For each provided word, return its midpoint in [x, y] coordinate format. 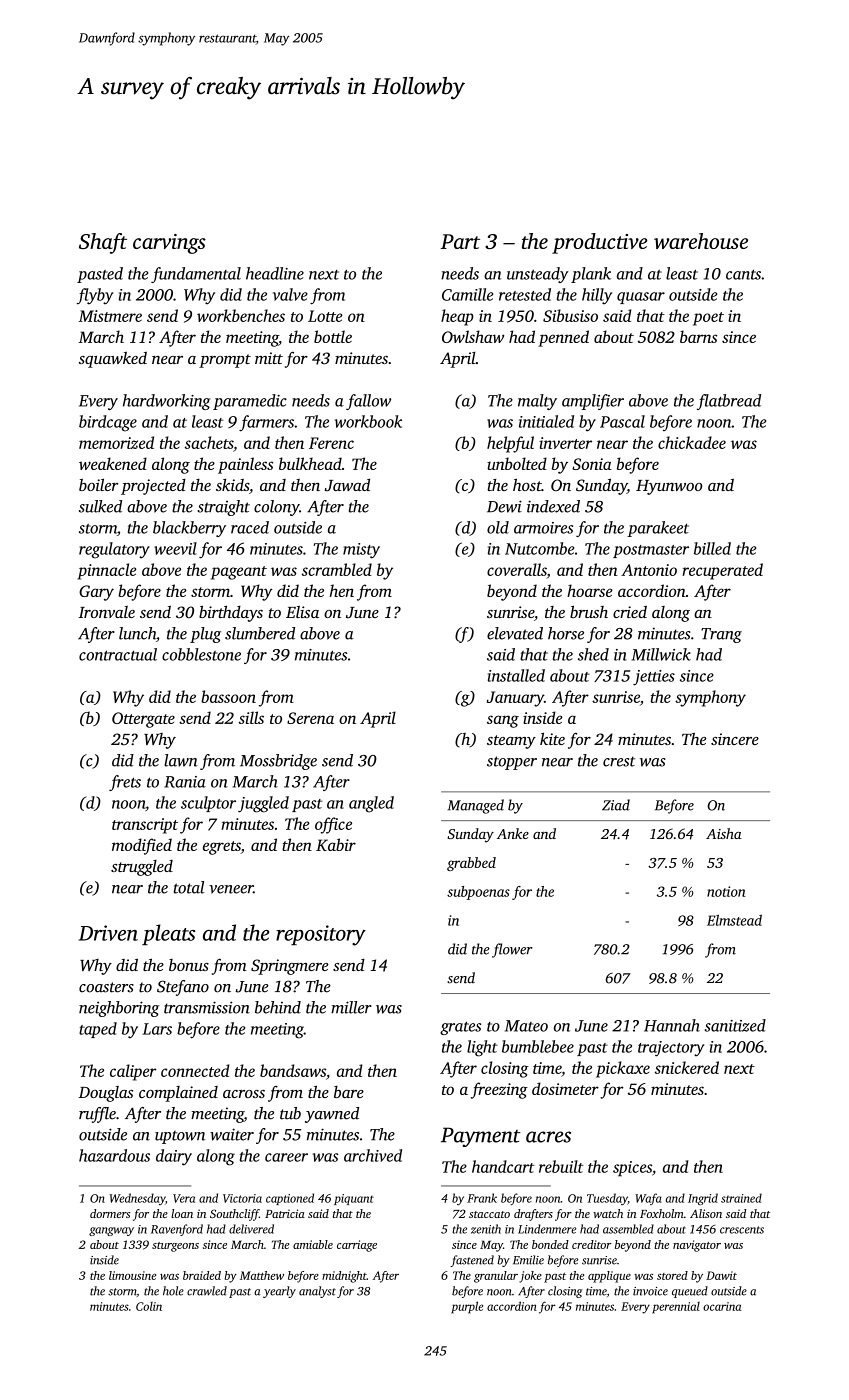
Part [460, 241]
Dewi [504, 506]
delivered [251, 1229]
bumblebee [538, 1046]
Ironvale [106, 612]
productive [599, 243]
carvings [169, 244]
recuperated [722, 571]
